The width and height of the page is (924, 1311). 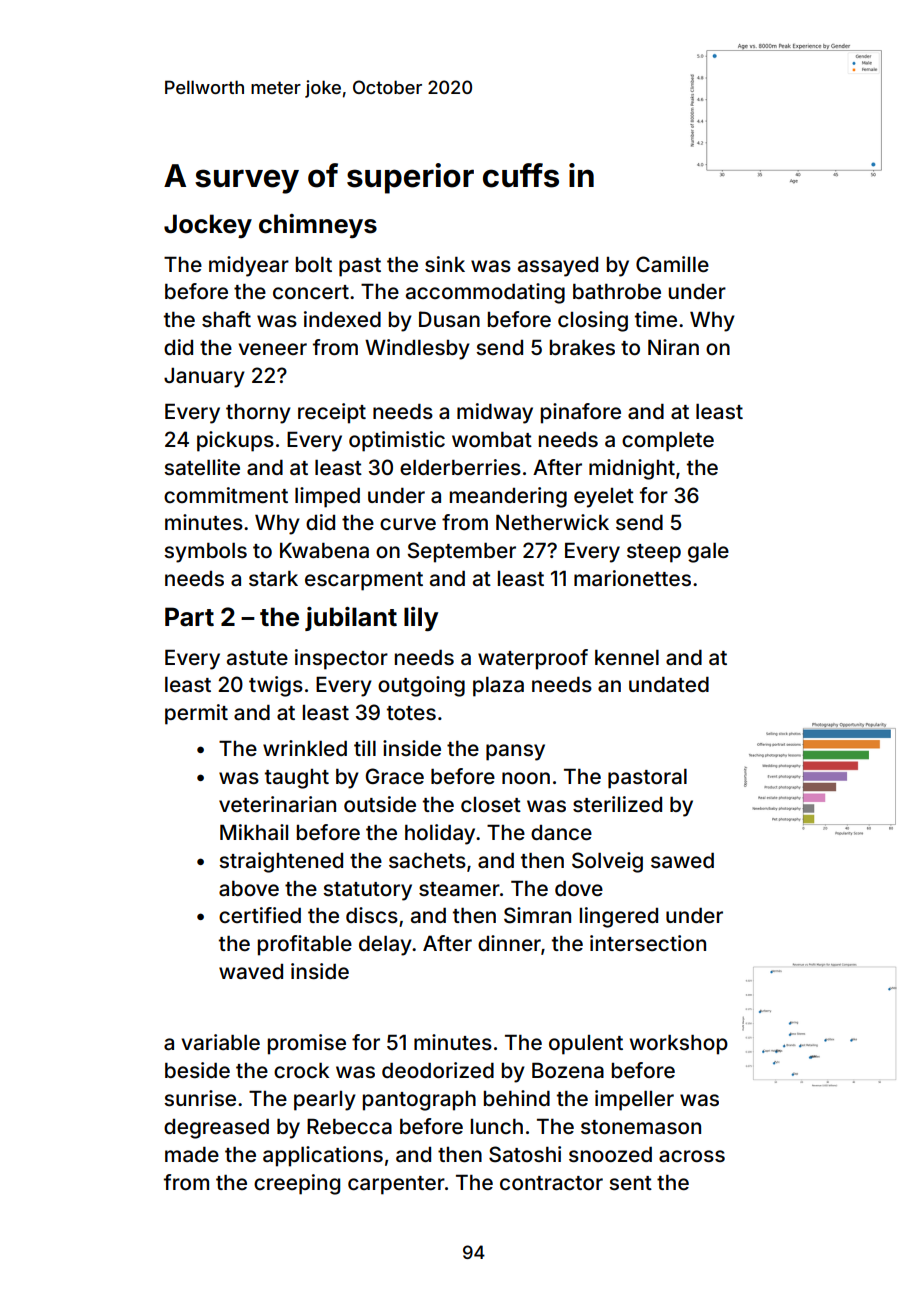 I want to click on creeping, so click(x=297, y=1184).
